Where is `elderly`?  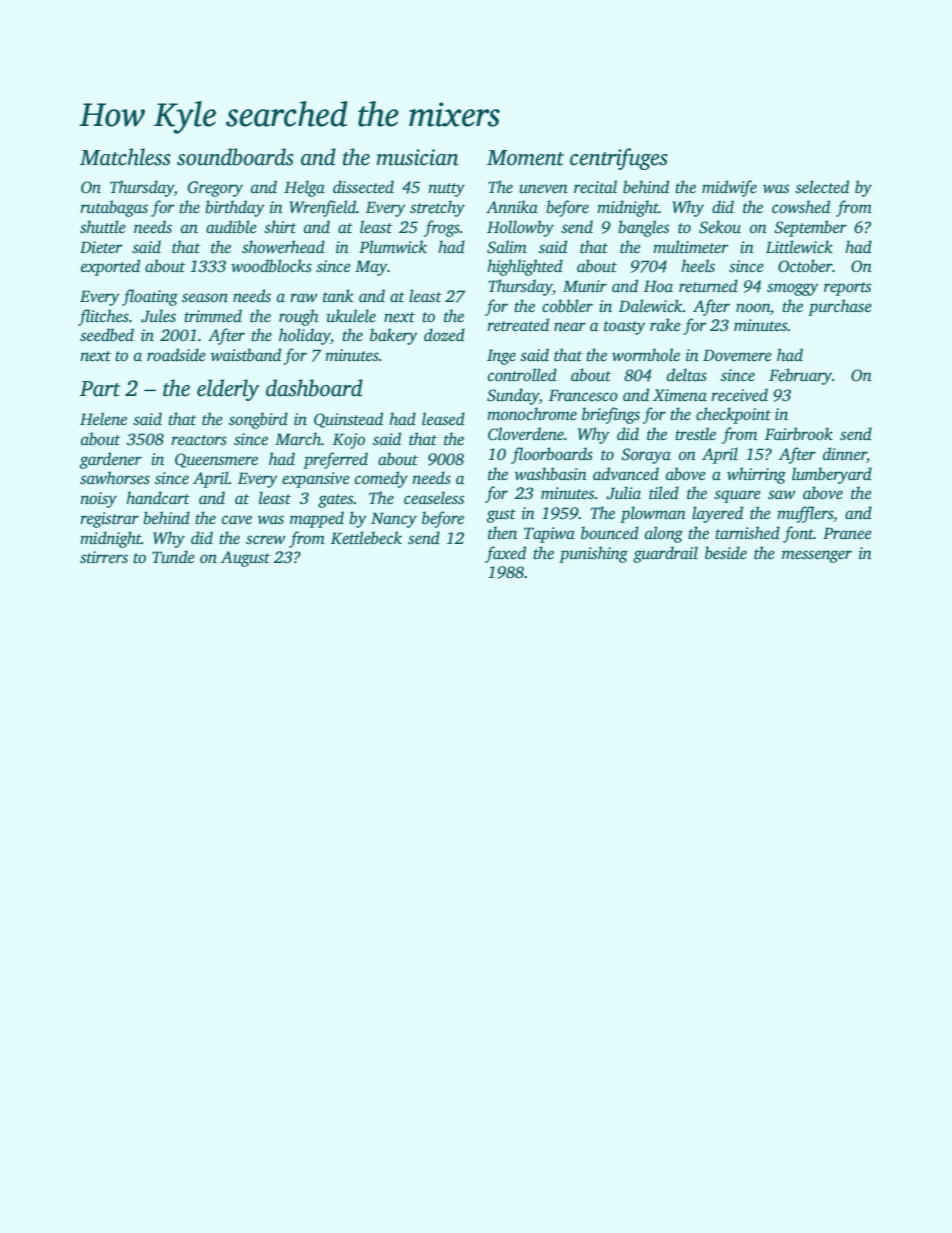
elderly is located at coordinates (228, 390).
